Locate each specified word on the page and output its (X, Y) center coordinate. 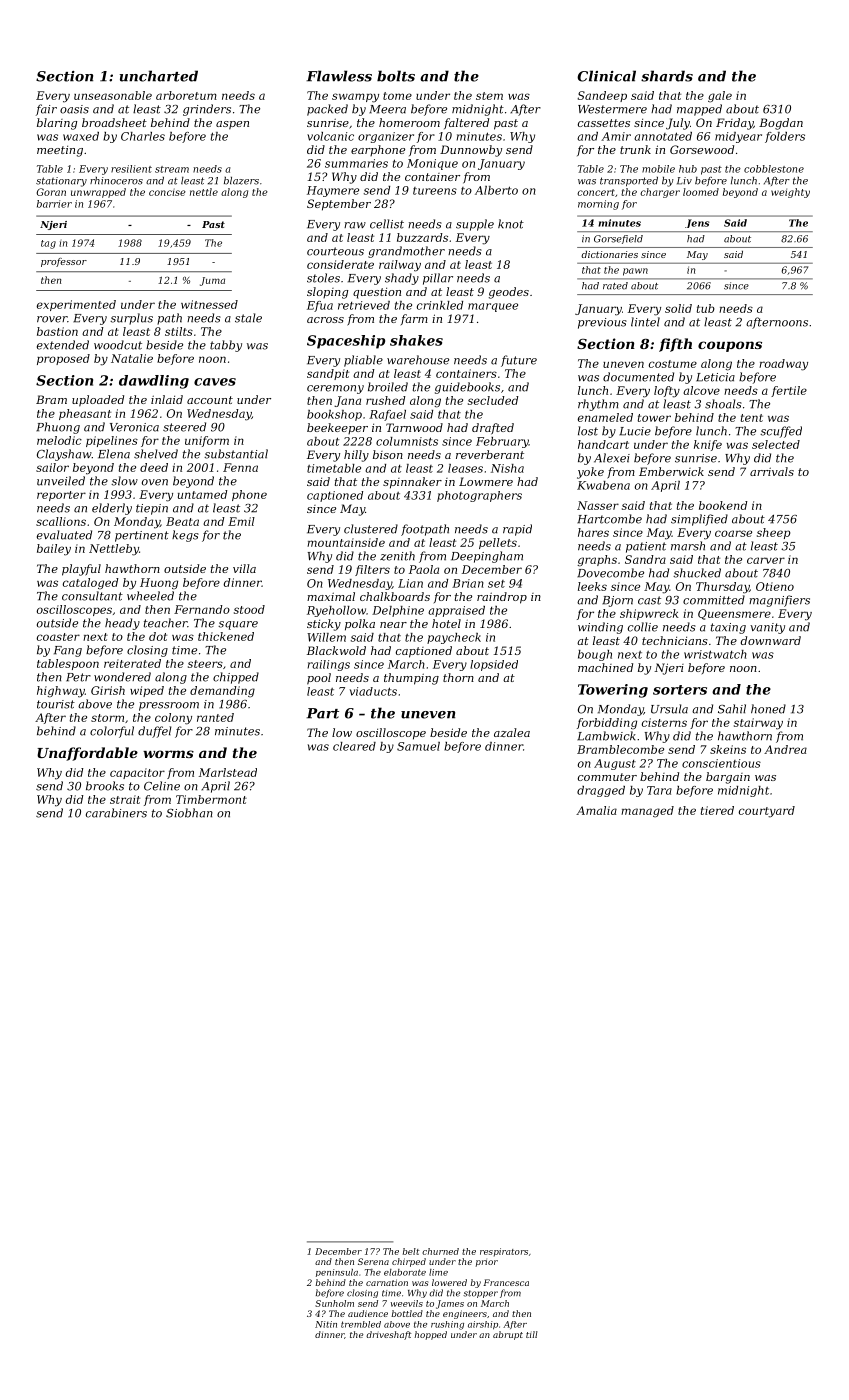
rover (52, 319)
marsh (688, 546)
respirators (504, 1252)
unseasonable (113, 95)
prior (487, 1263)
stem (489, 96)
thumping (411, 679)
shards (667, 76)
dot (158, 636)
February (502, 442)
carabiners (116, 813)
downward (771, 640)
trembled (361, 1324)
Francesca (506, 1282)
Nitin (326, 1324)
